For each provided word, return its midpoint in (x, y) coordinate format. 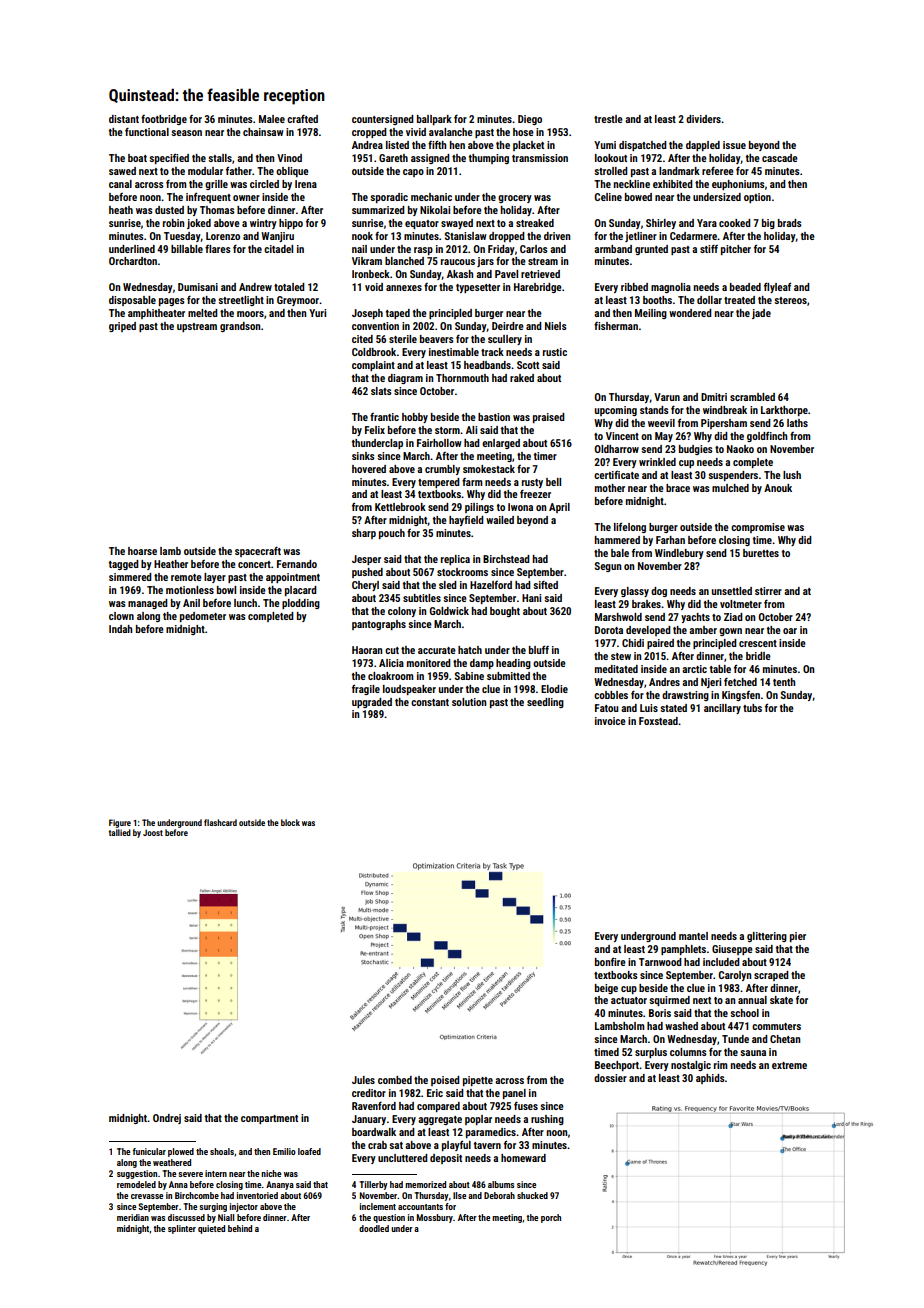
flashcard (220, 822)
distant (124, 119)
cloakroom (391, 676)
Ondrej (167, 1119)
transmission (540, 158)
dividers (703, 119)
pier (798, 937)
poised (445, 1081)
